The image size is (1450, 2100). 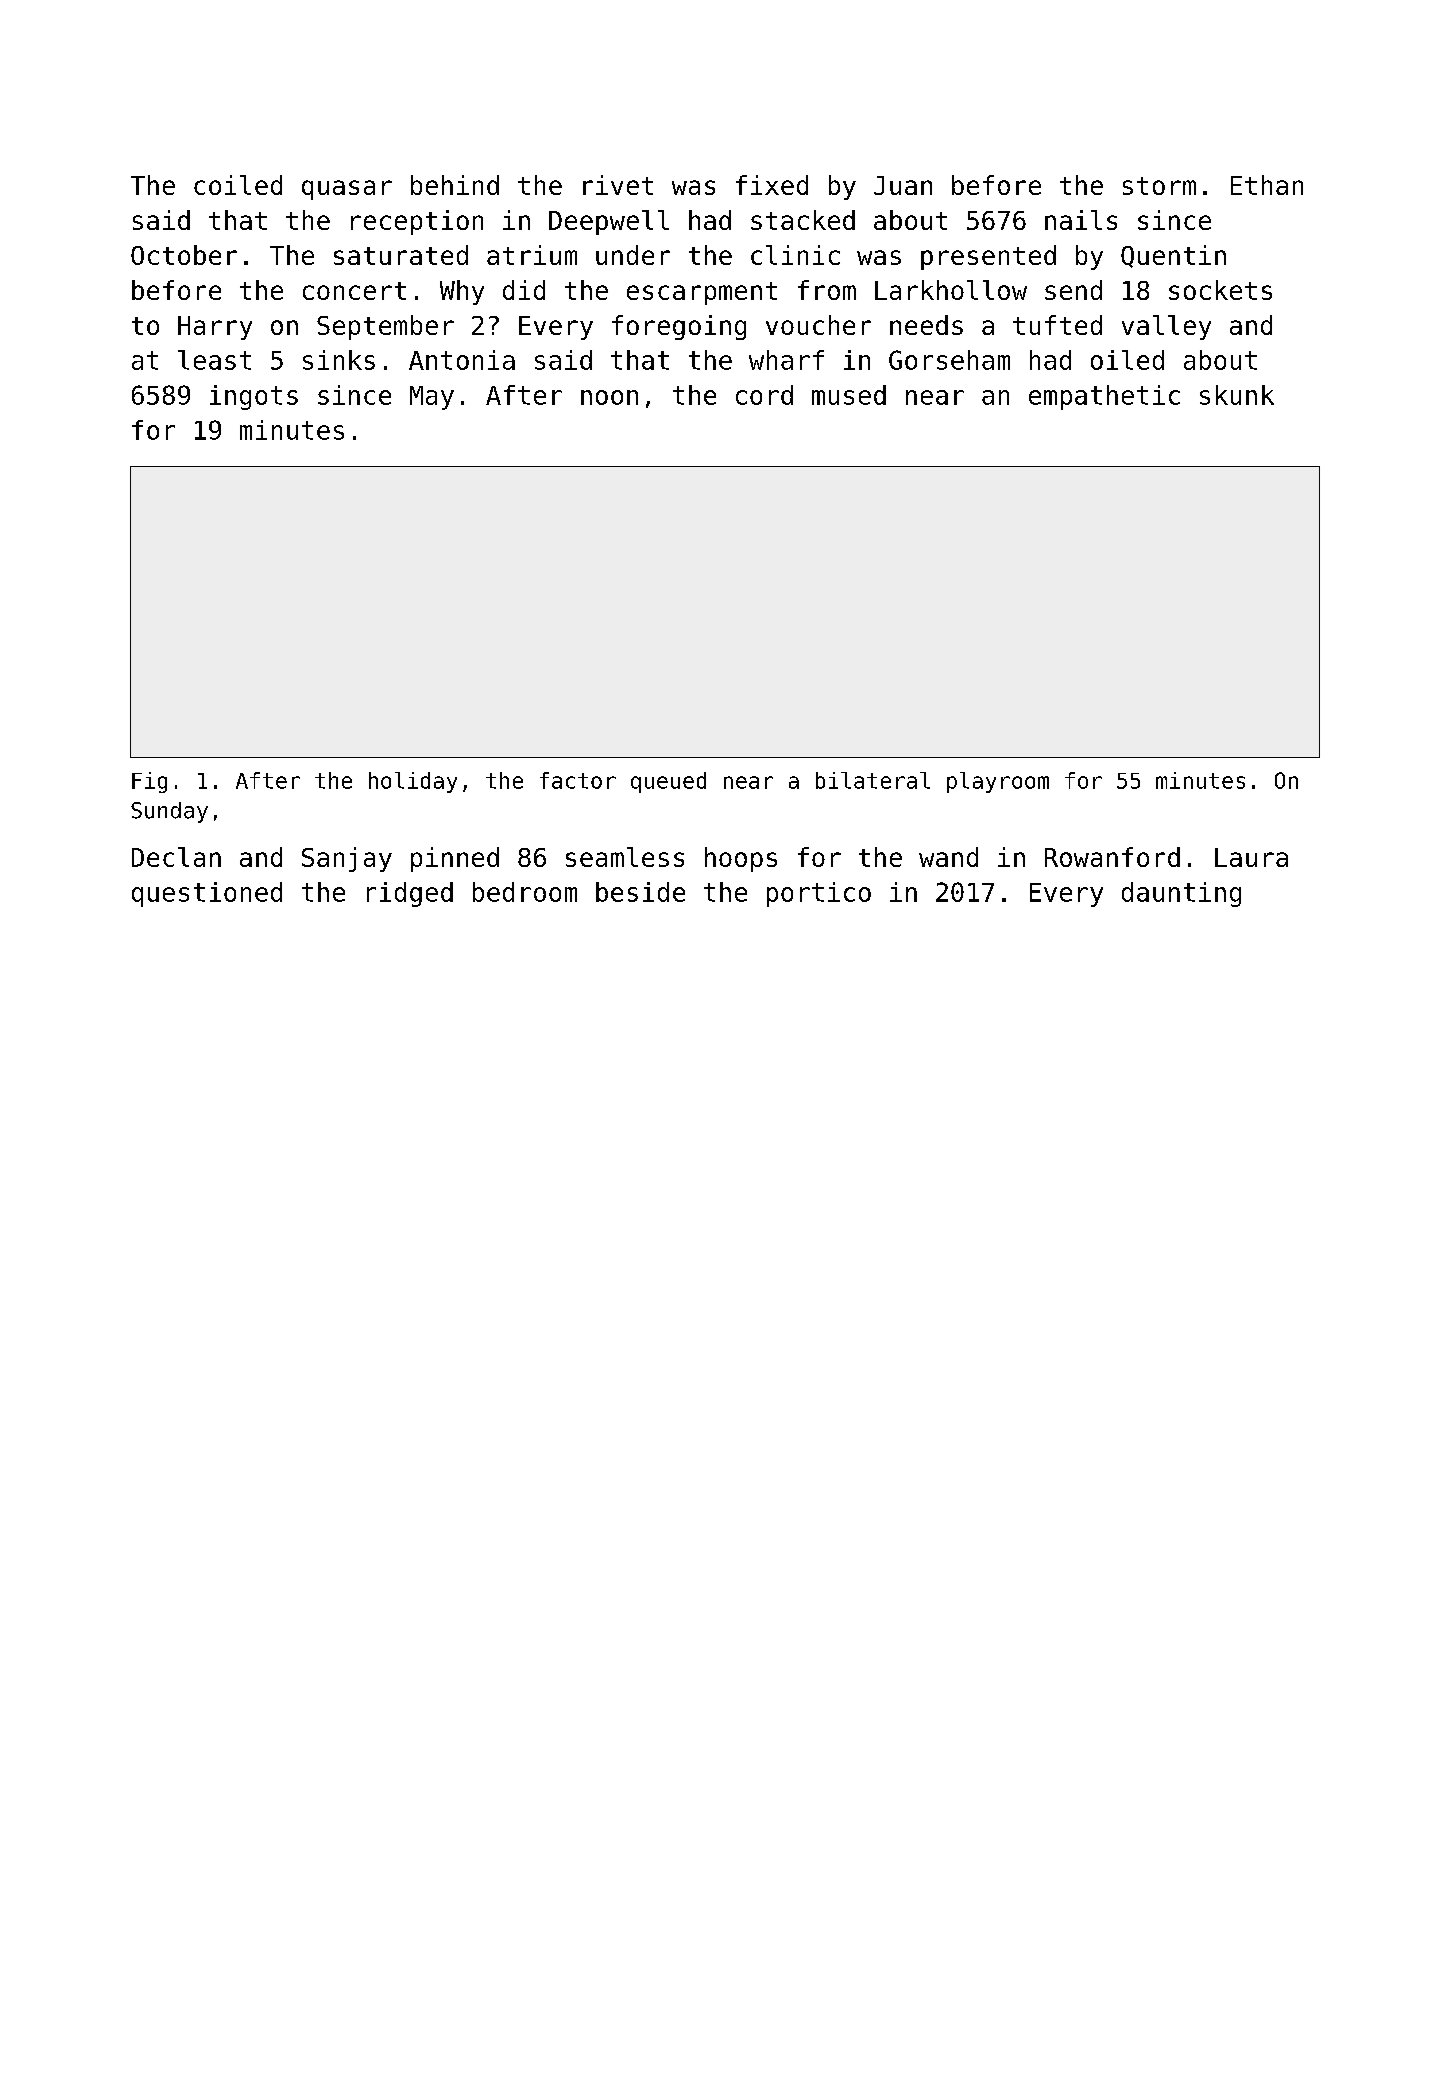 I want to click on holiday, so click(x=413, y=782).
